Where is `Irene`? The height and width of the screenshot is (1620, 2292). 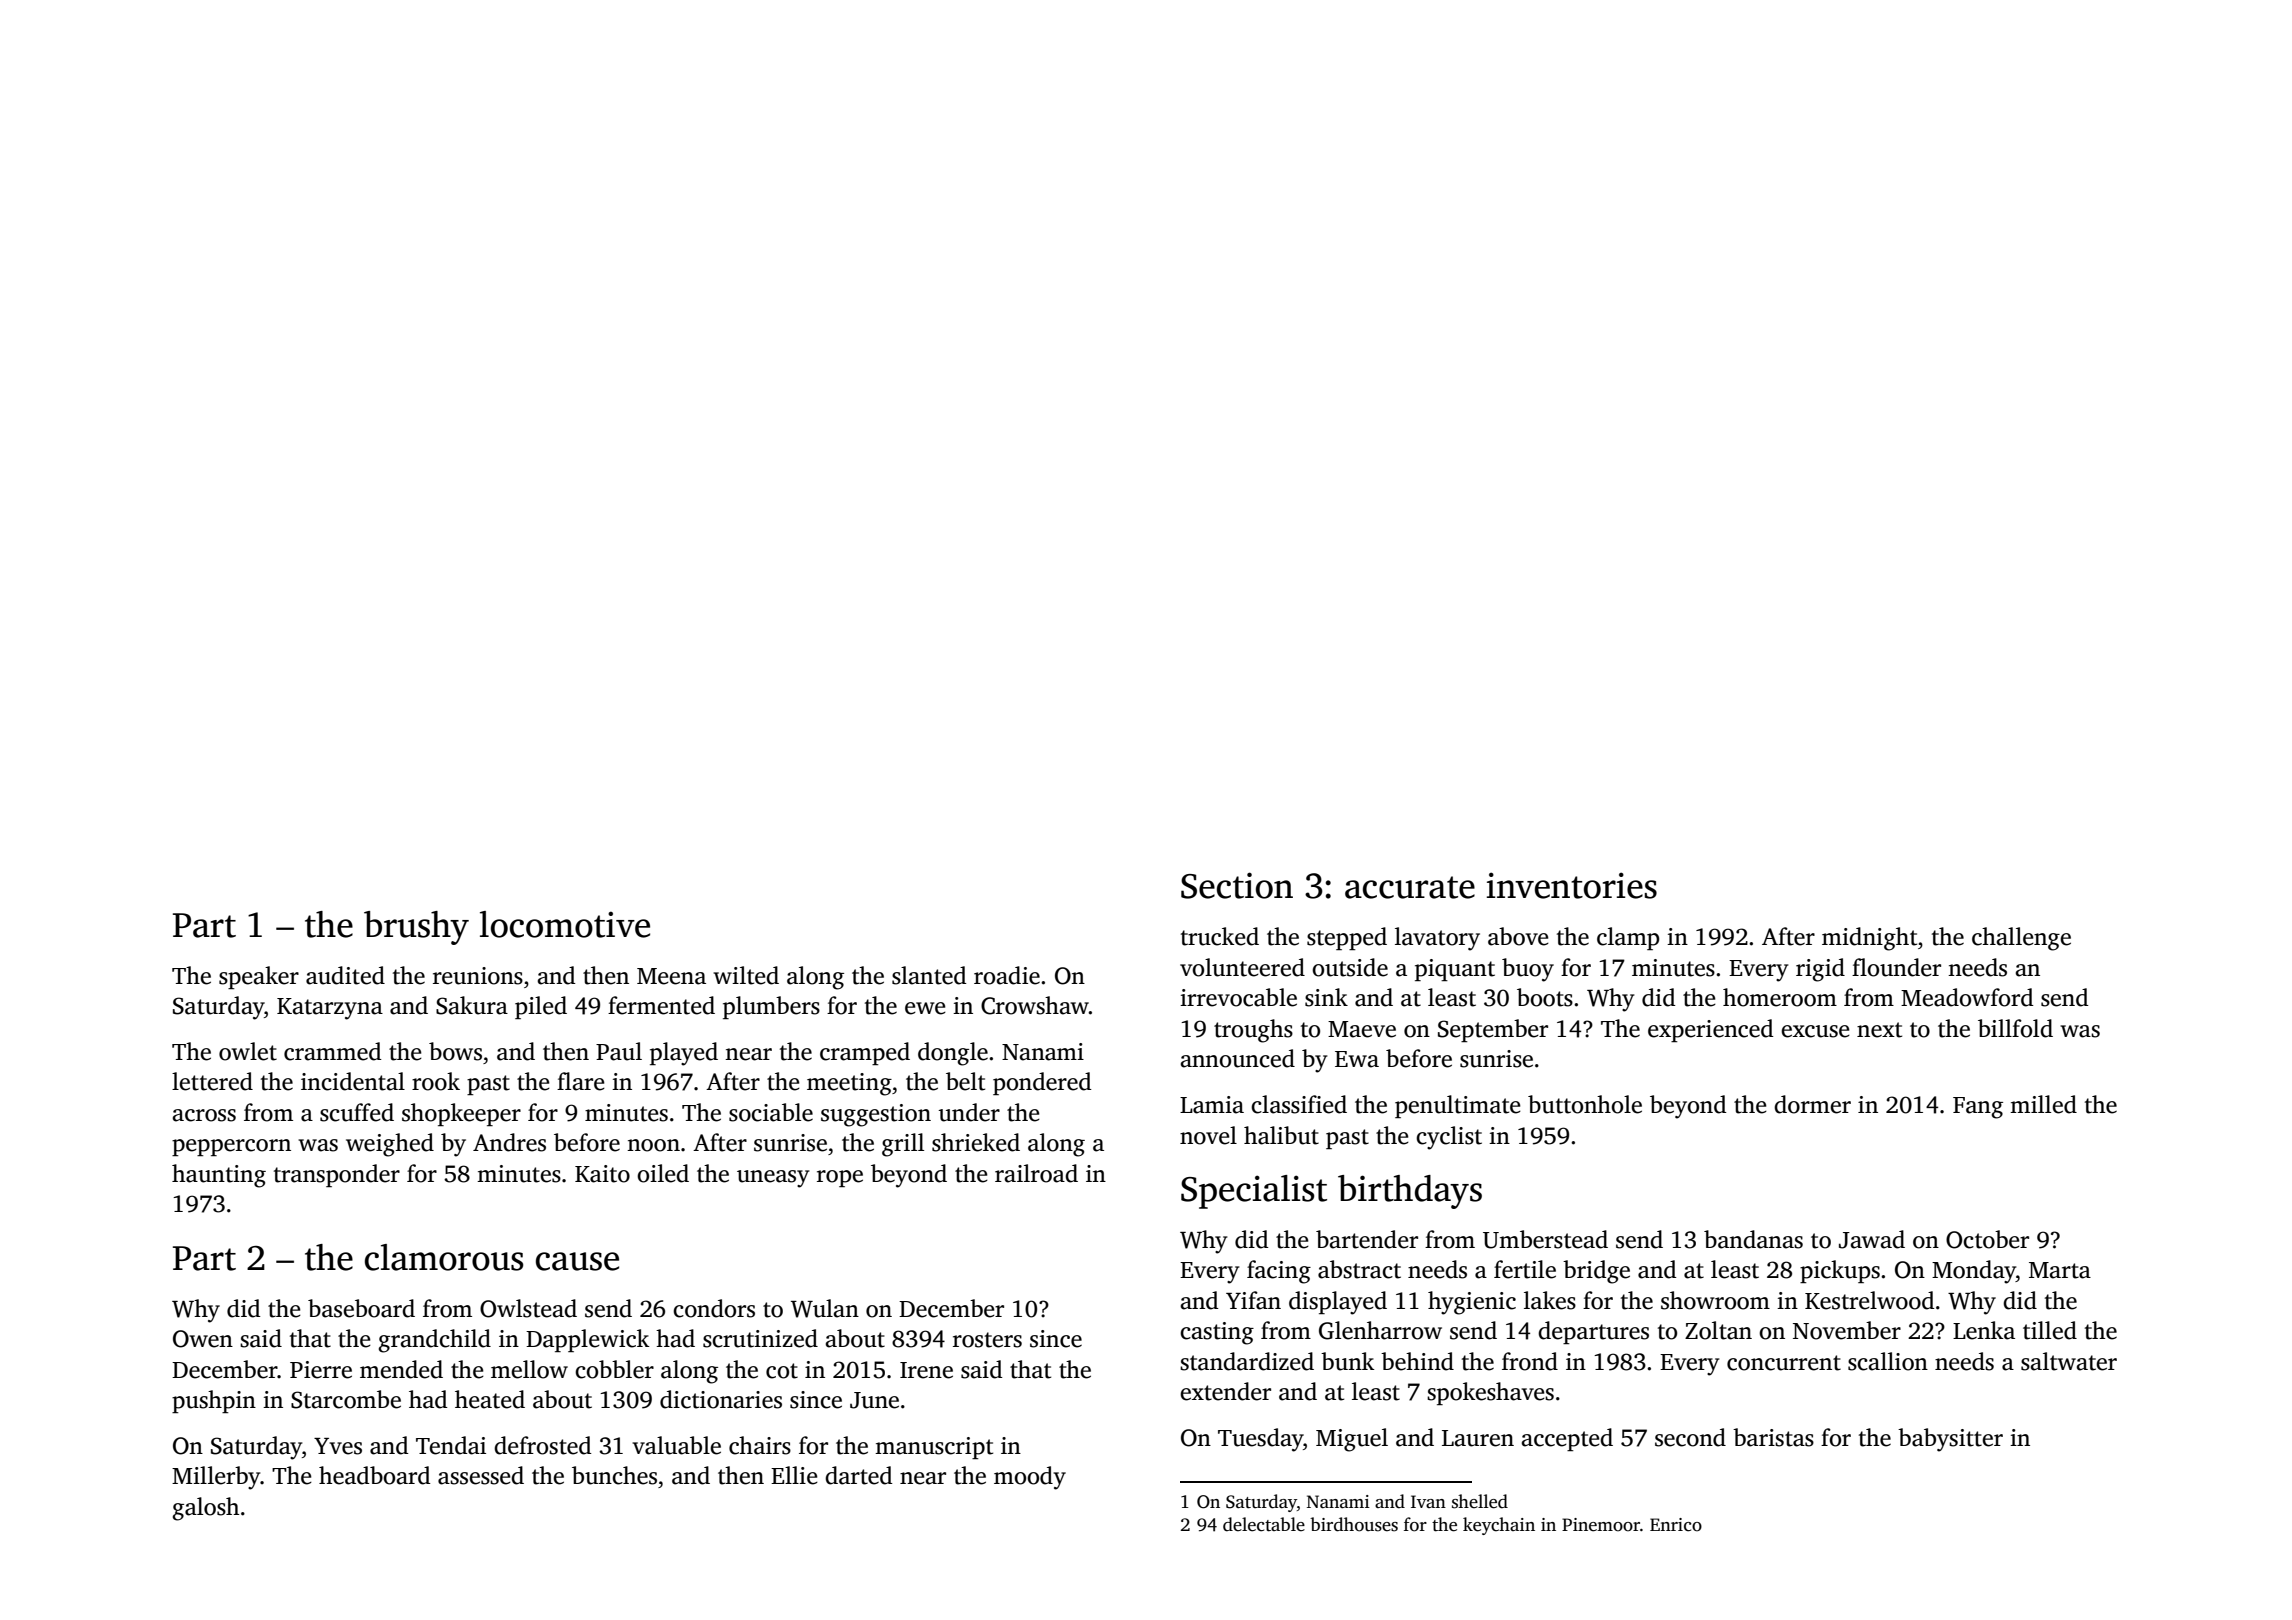 Irene is located at coordinates (926, 1370).
